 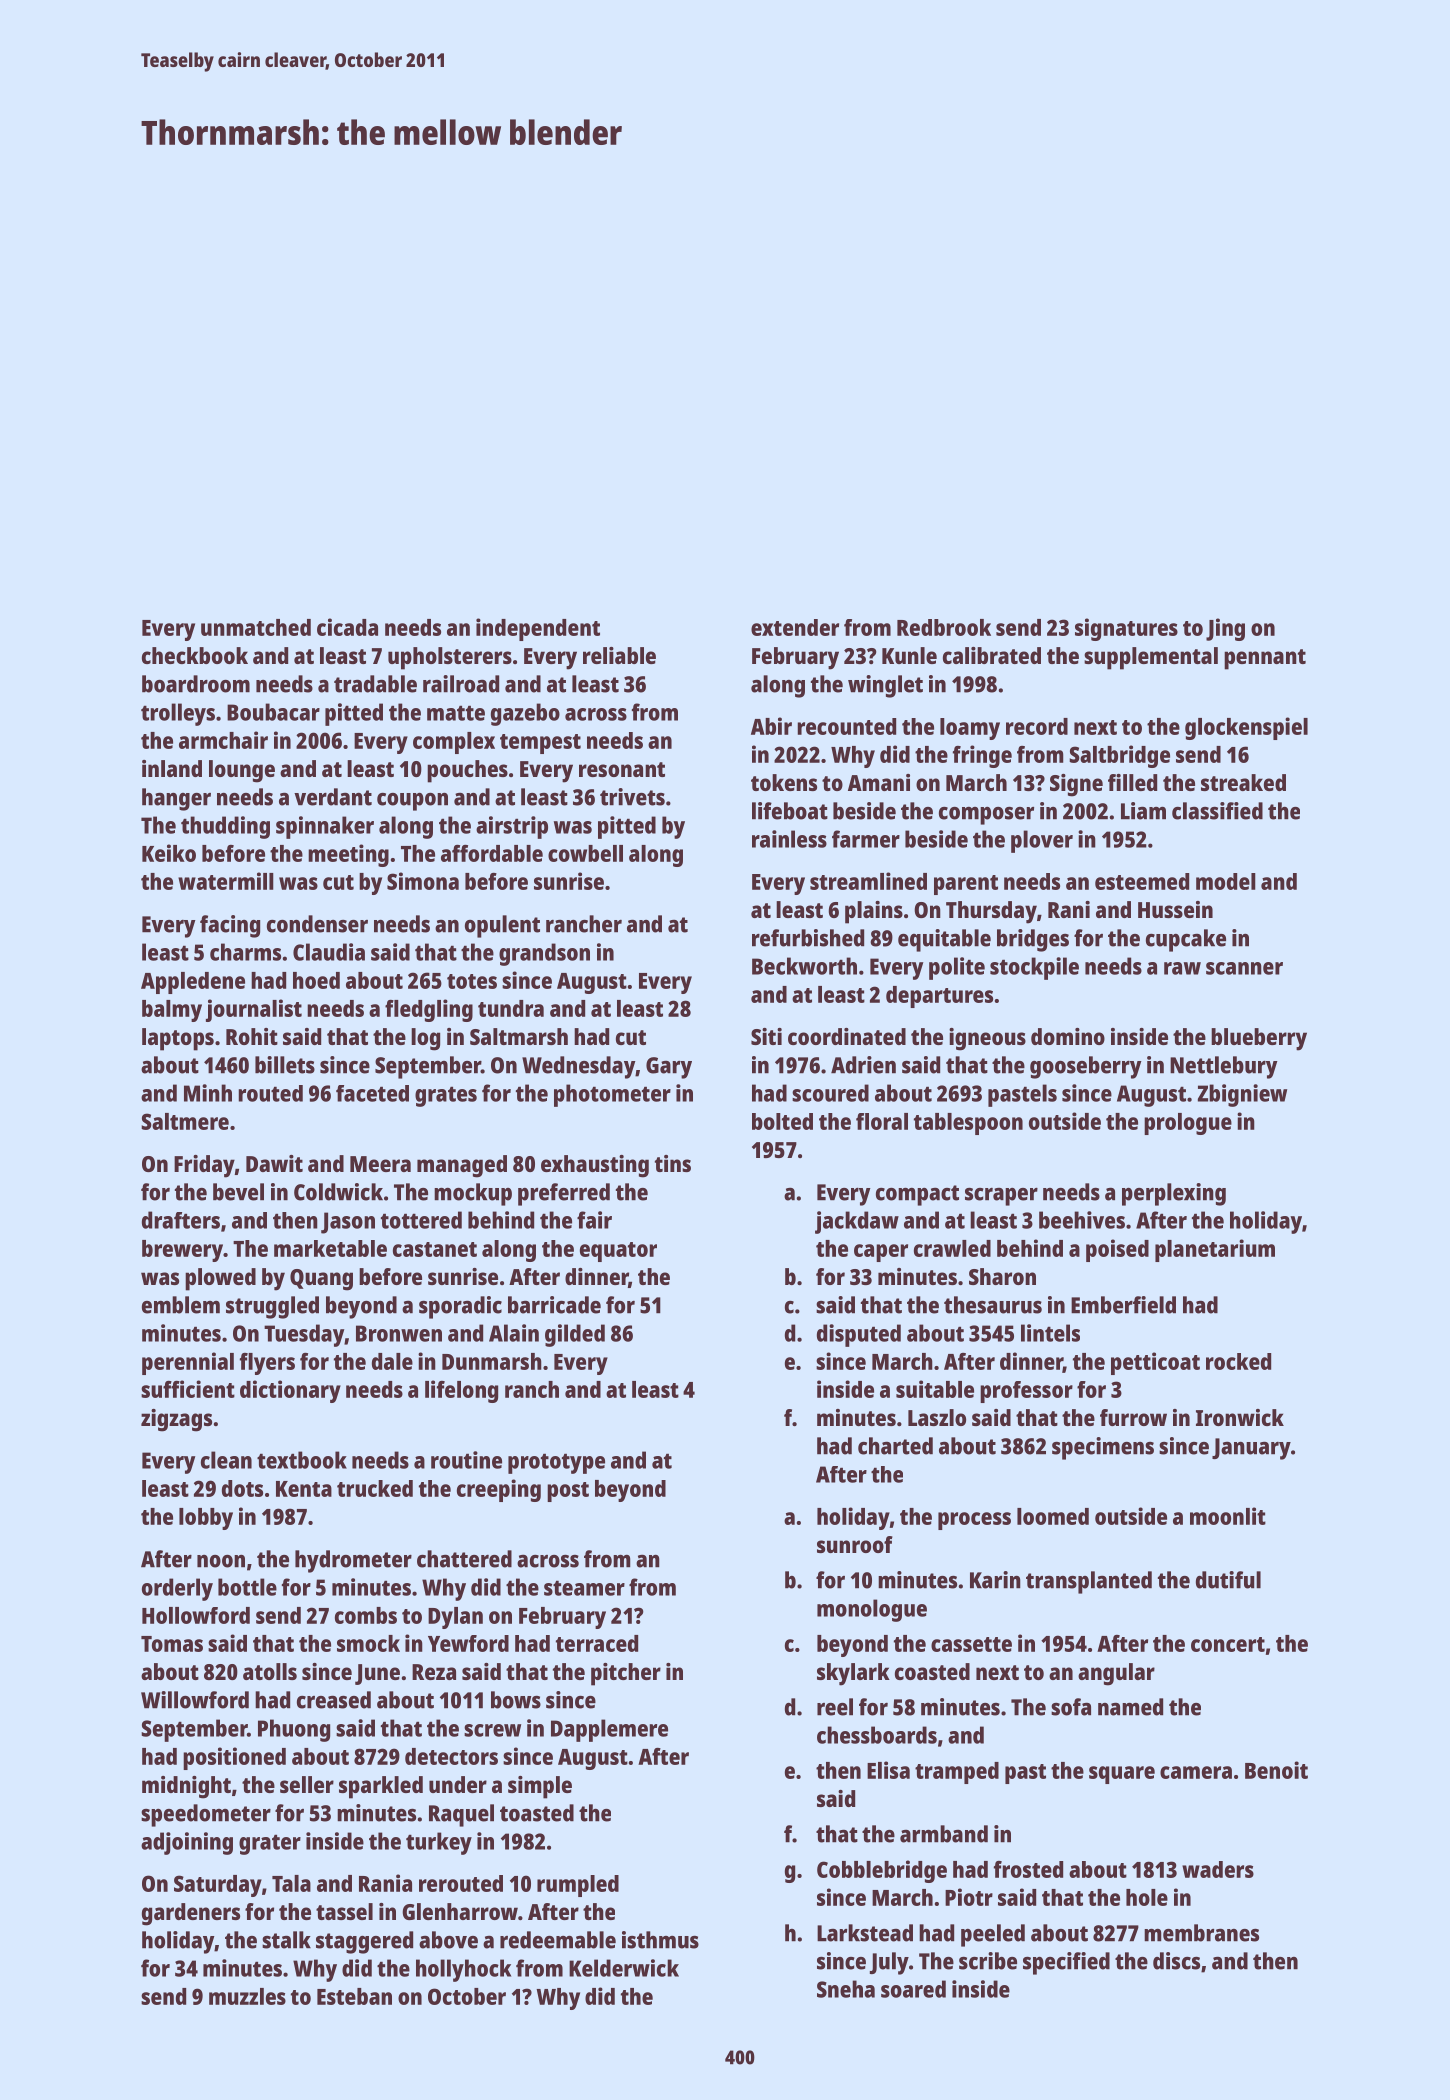 I want to click on discs, so click(x=1176, y=1961).
